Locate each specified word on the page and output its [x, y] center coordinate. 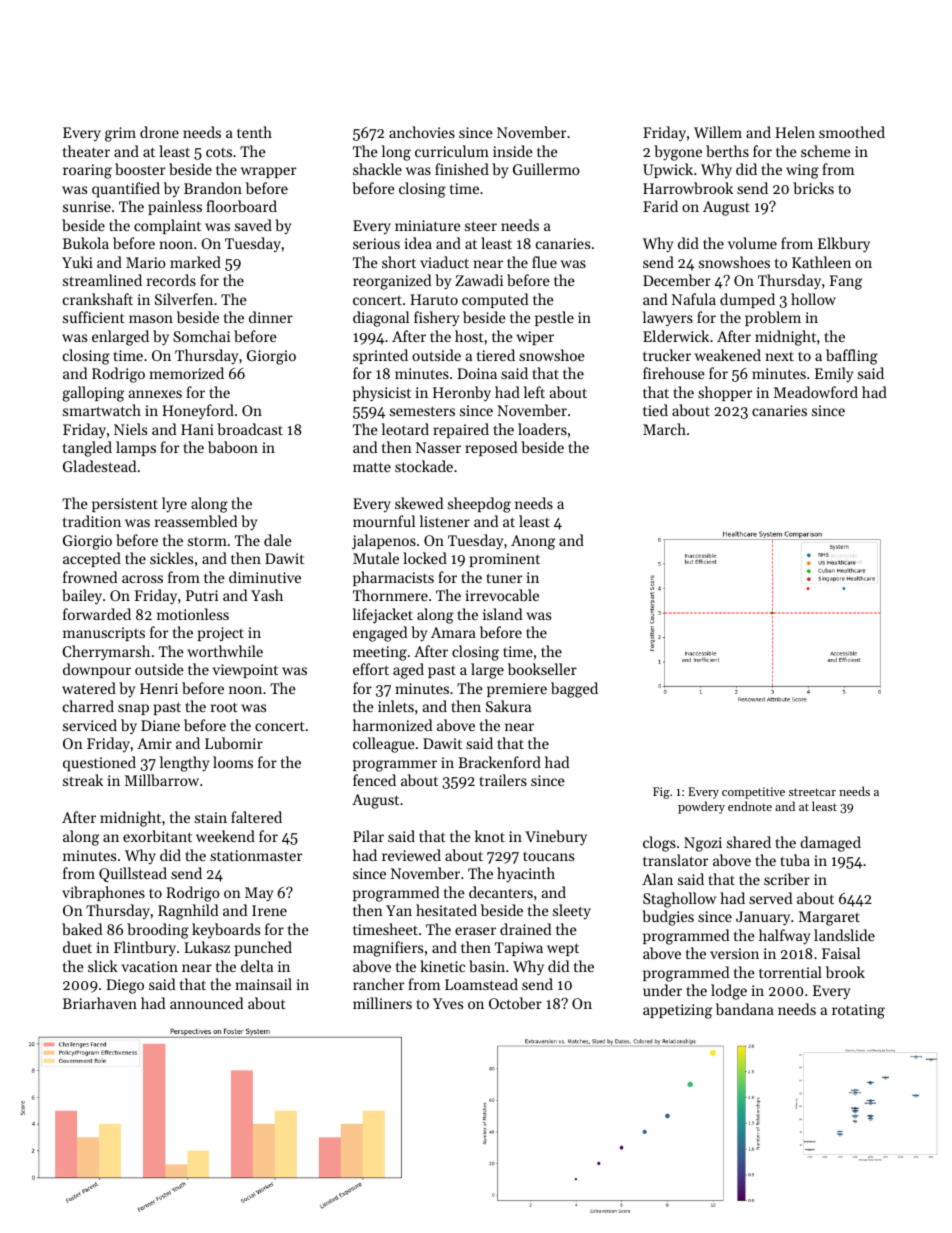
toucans [548, 856]
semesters [422, 411]
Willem [718, 132]
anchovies [422, 132]
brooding [158, 931]
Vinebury [556, 838]
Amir [154, 743]
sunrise [87, 206]
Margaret [829, 918]
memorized [187, 373]
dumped [747, 300]
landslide [844, 935]
